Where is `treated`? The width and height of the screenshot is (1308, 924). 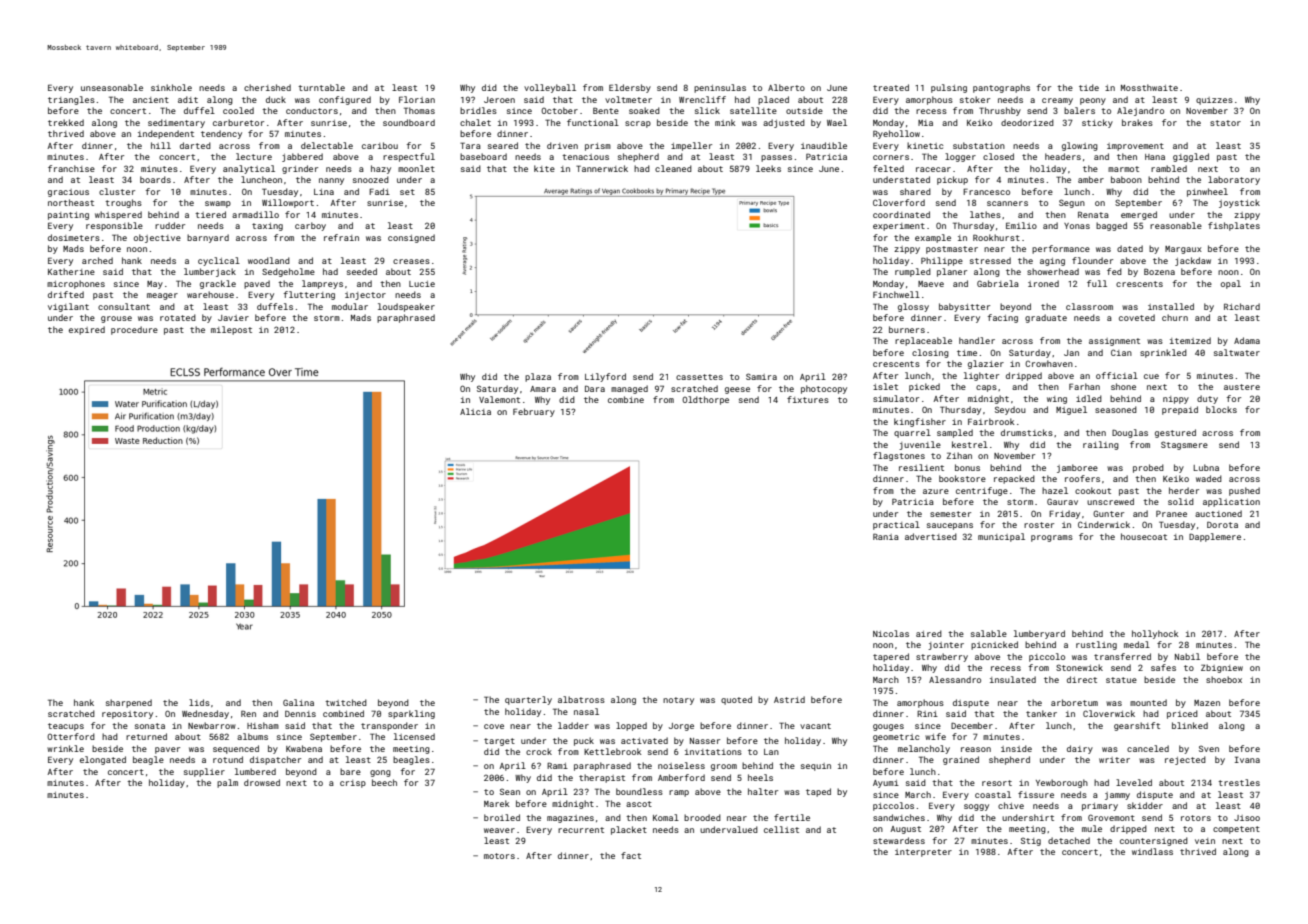 treated is located at coordinates (891, 87).
